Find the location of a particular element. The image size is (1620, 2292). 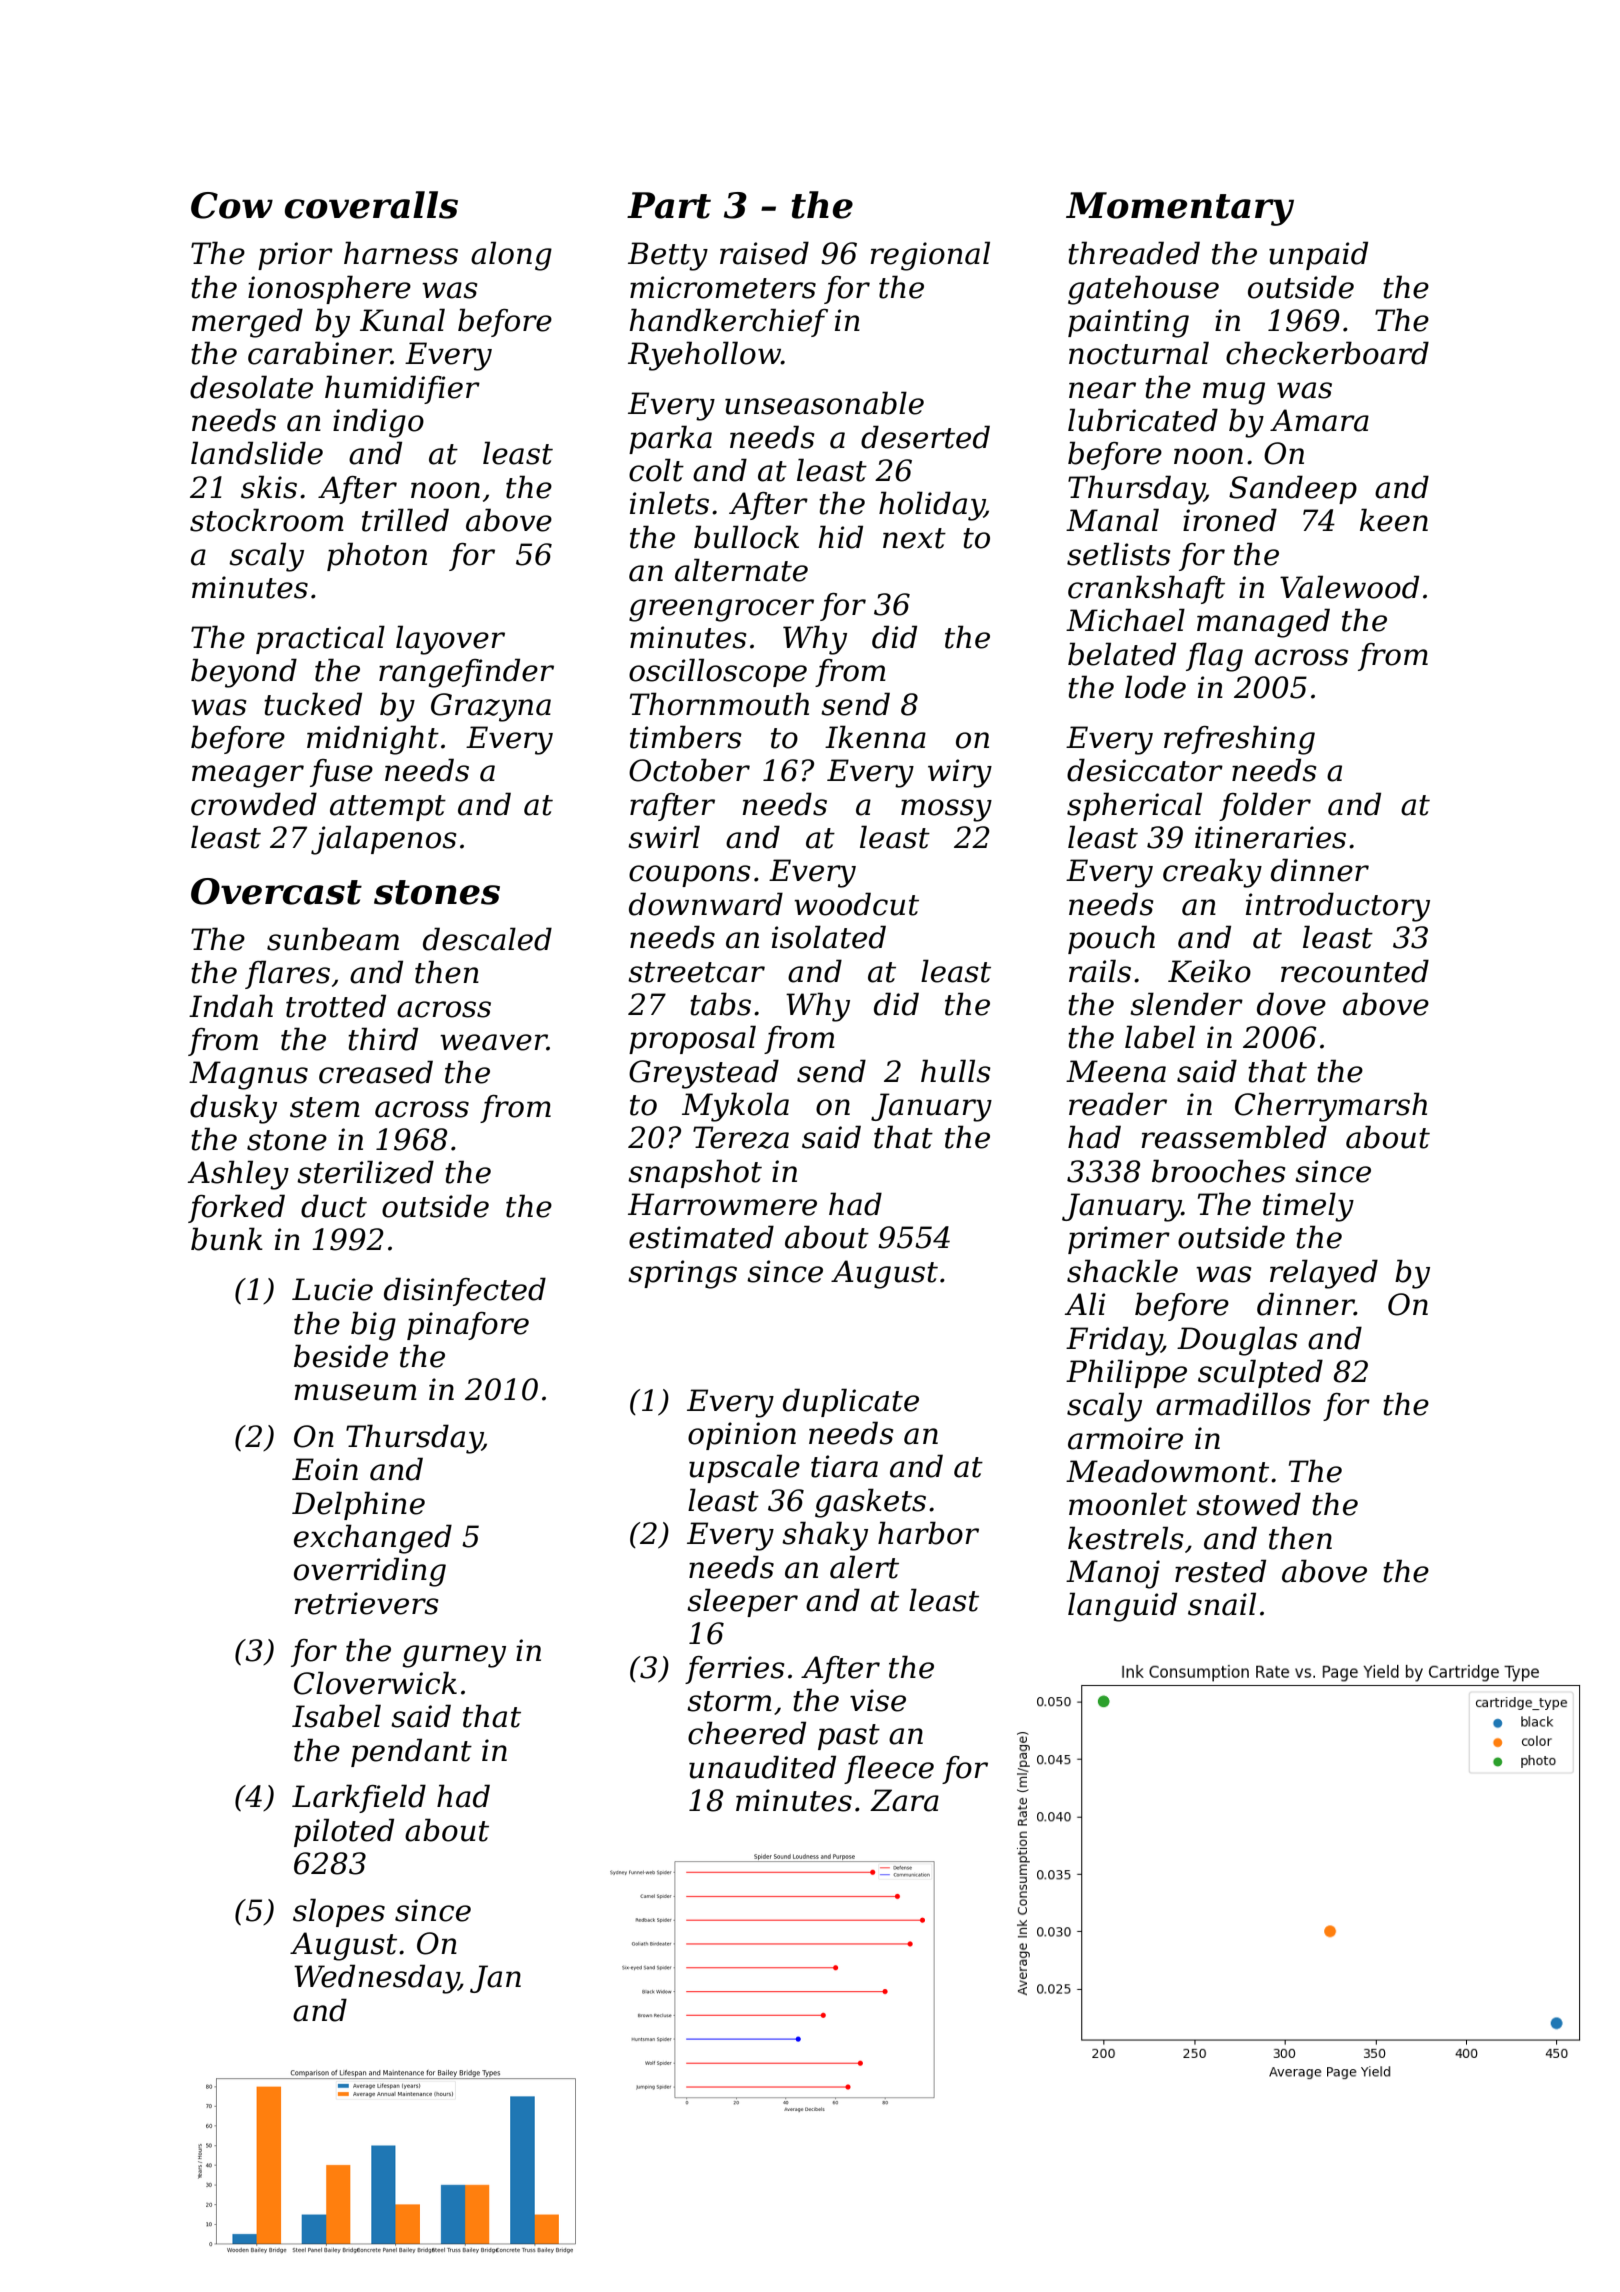

dove is located at coordinates (1291, 1004).
